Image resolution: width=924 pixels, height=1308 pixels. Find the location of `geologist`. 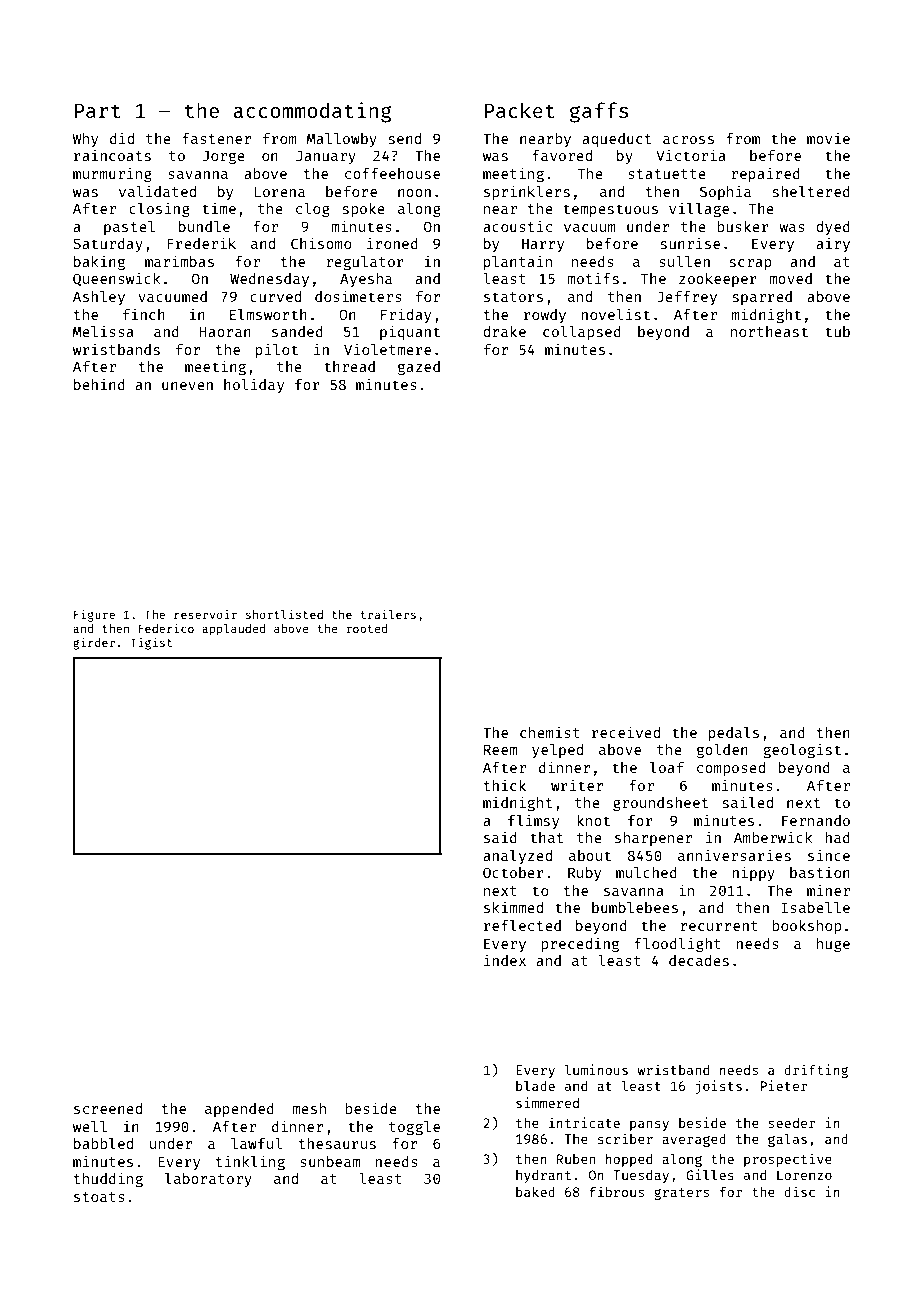

geologist is located at coordinates (802, 750).
